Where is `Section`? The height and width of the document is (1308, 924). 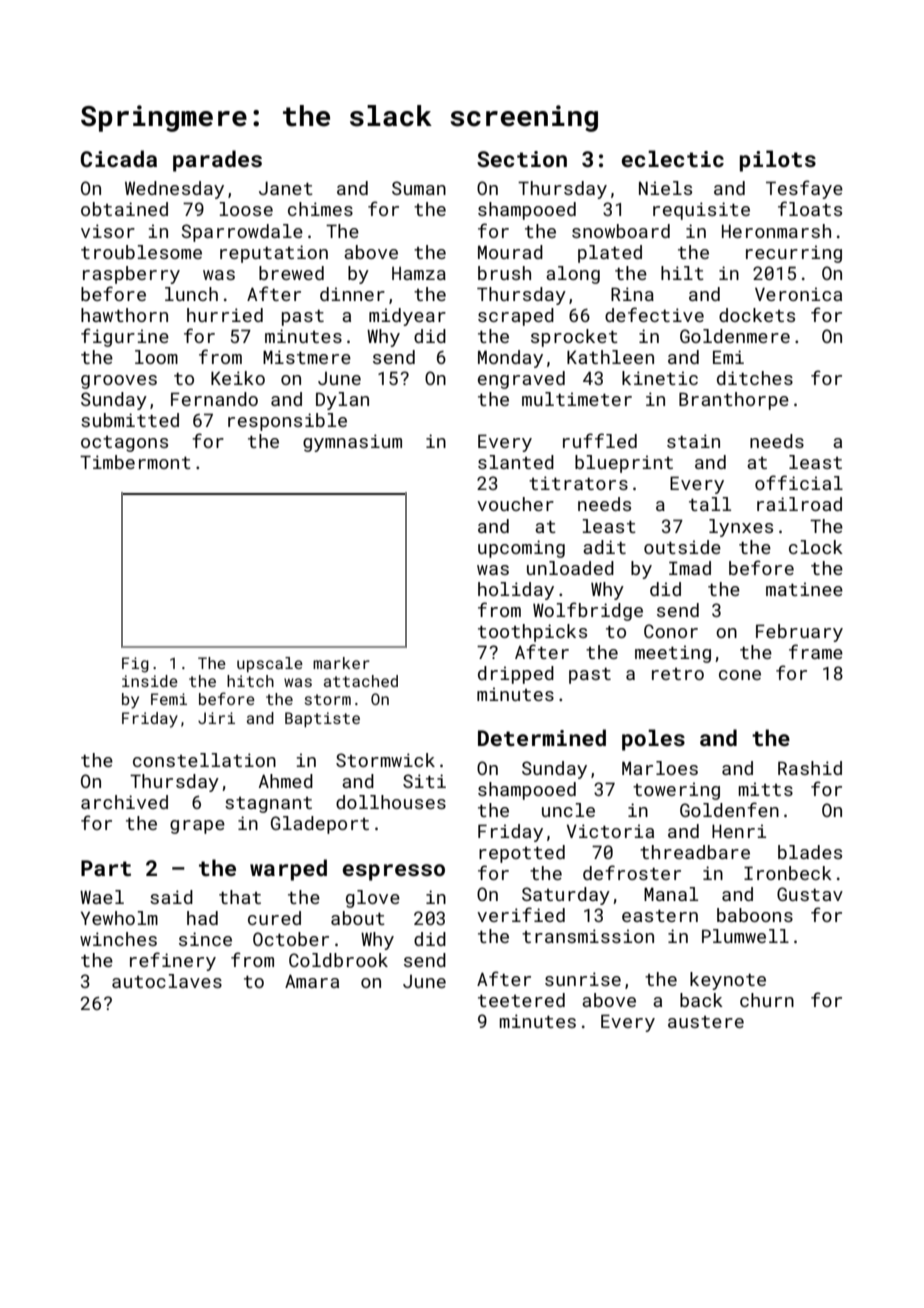
Section is located at coordinates (522, 159).
